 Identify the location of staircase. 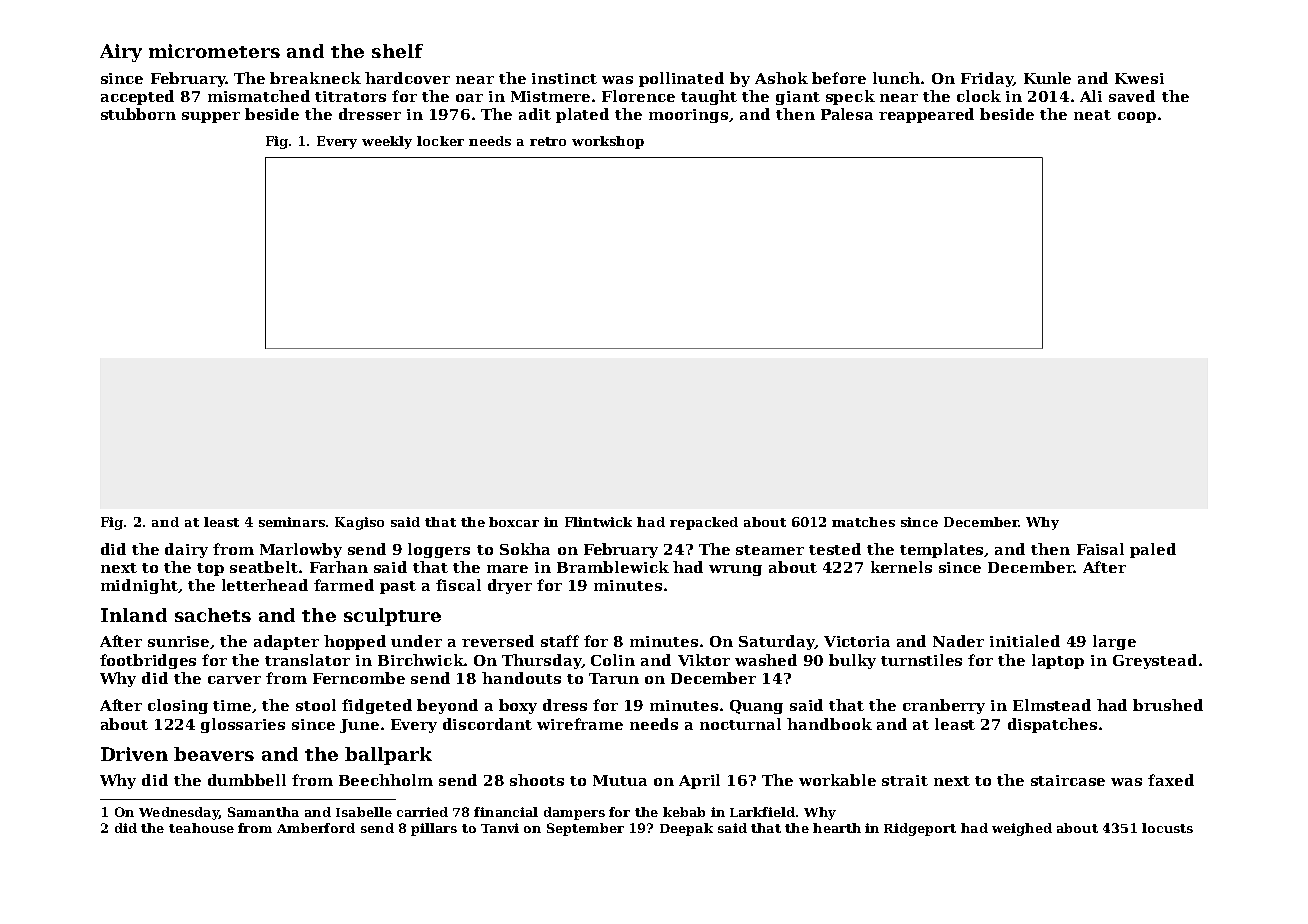
(1068, 780).
